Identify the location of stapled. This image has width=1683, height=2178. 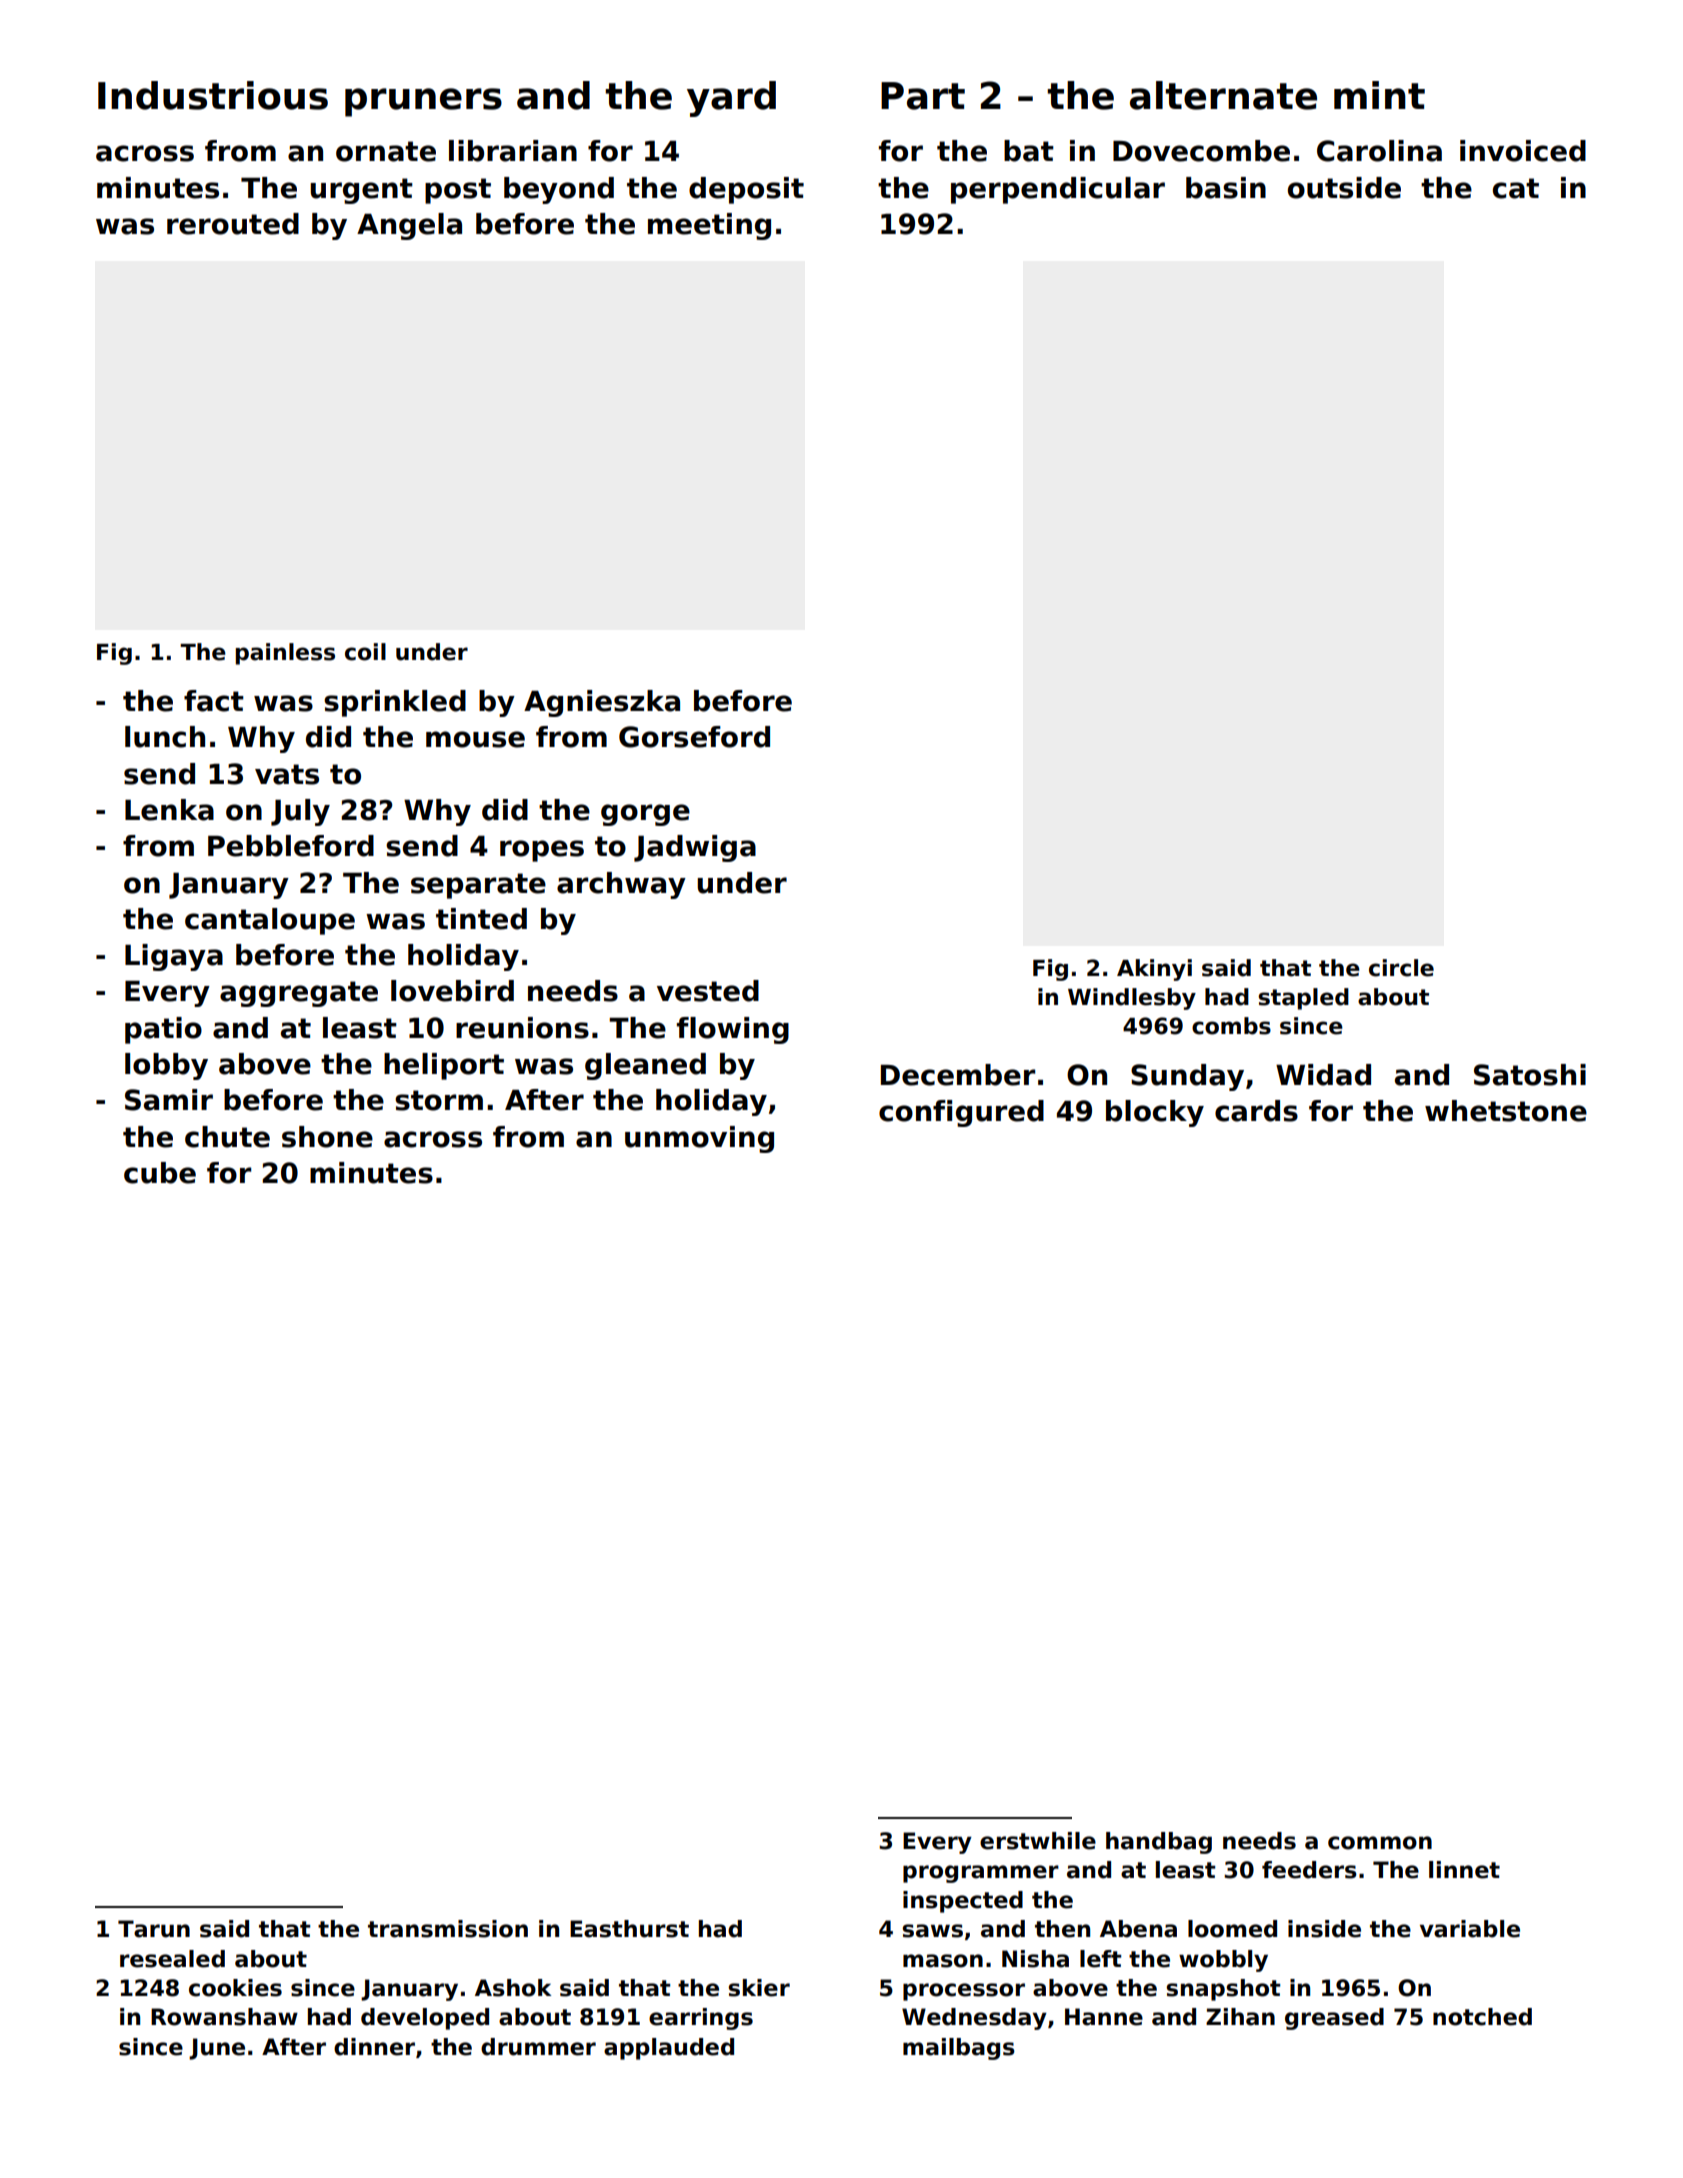
(1303, 999).
